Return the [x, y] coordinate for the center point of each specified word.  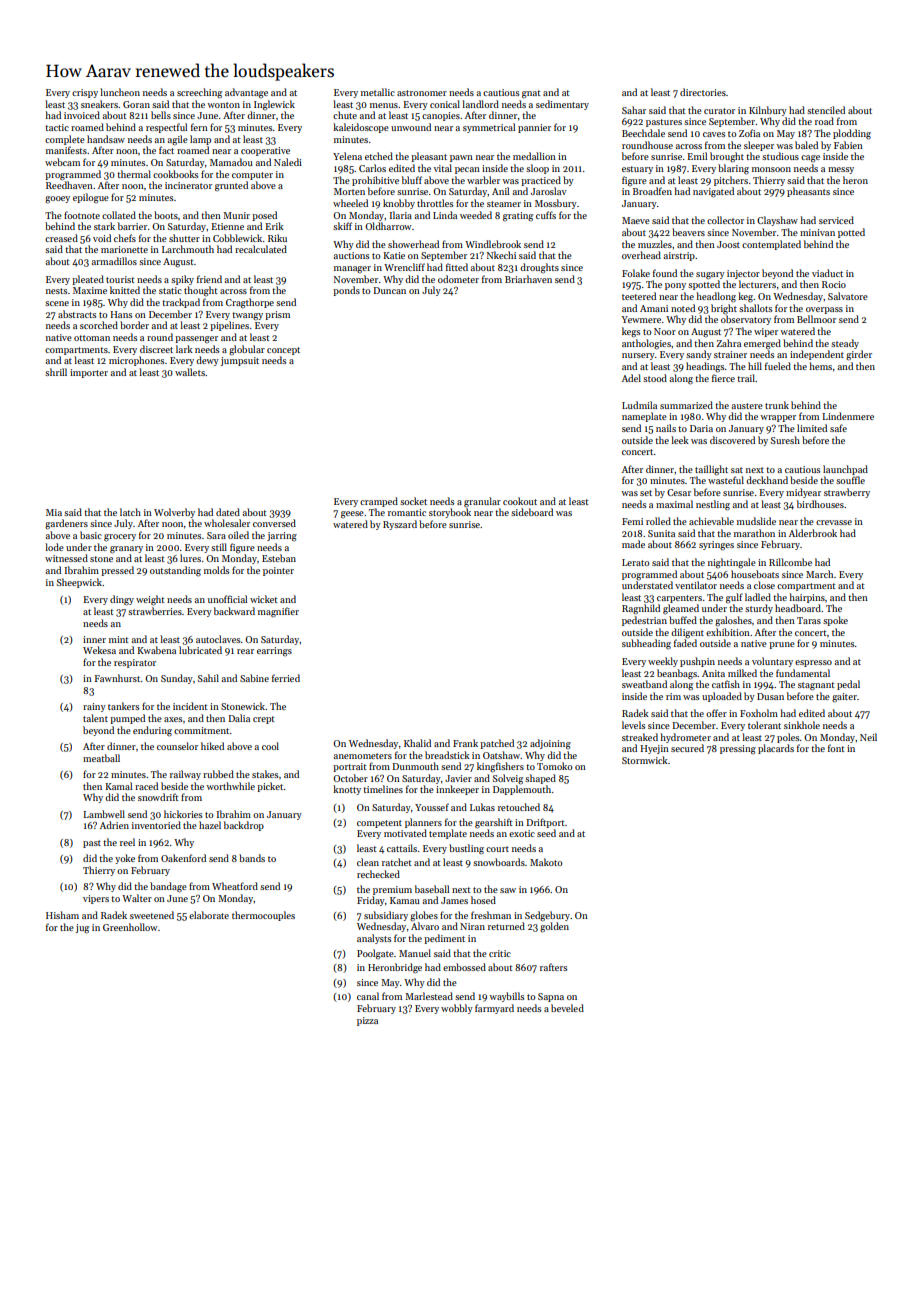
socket [413, 501]
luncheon [120, 92]
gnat [531, 94]
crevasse [834, 522]
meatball [101, 758]
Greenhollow [130, 927]
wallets [190, 372]
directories [703, 92]
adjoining [550, 744]
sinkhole [802, 725]
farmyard [494, 1009]
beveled [567, 1008]
